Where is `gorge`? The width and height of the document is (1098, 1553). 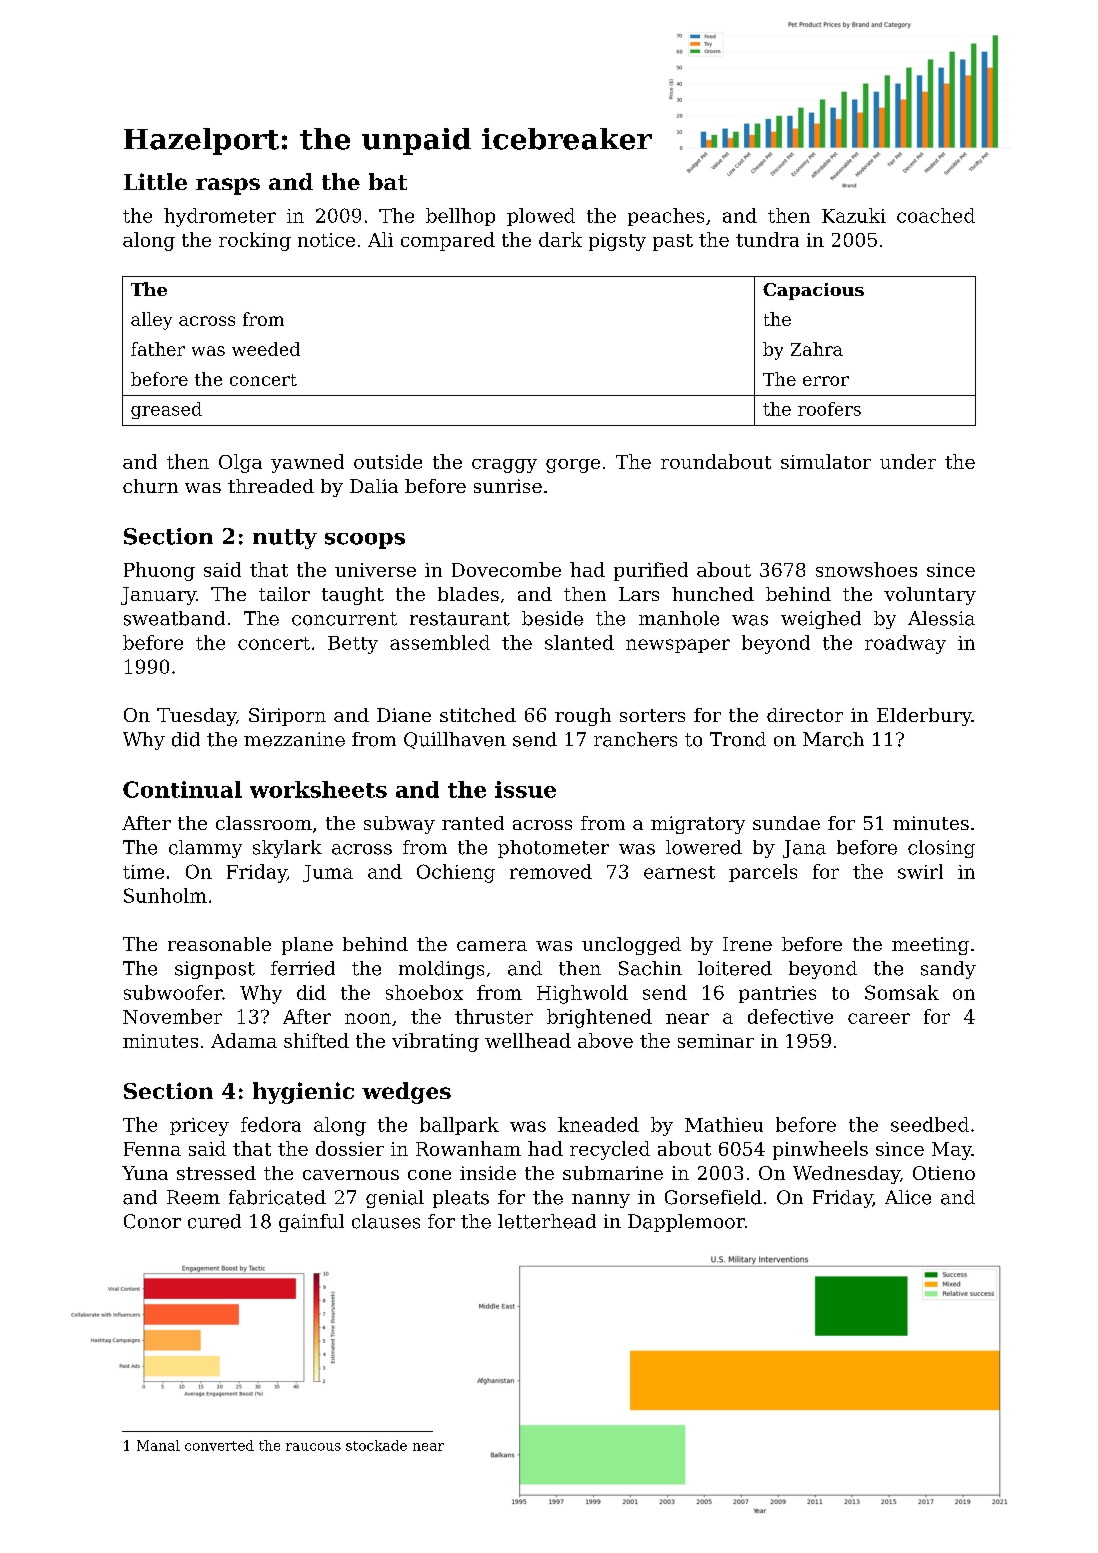 gorge is located at coordinates (573, 466).
